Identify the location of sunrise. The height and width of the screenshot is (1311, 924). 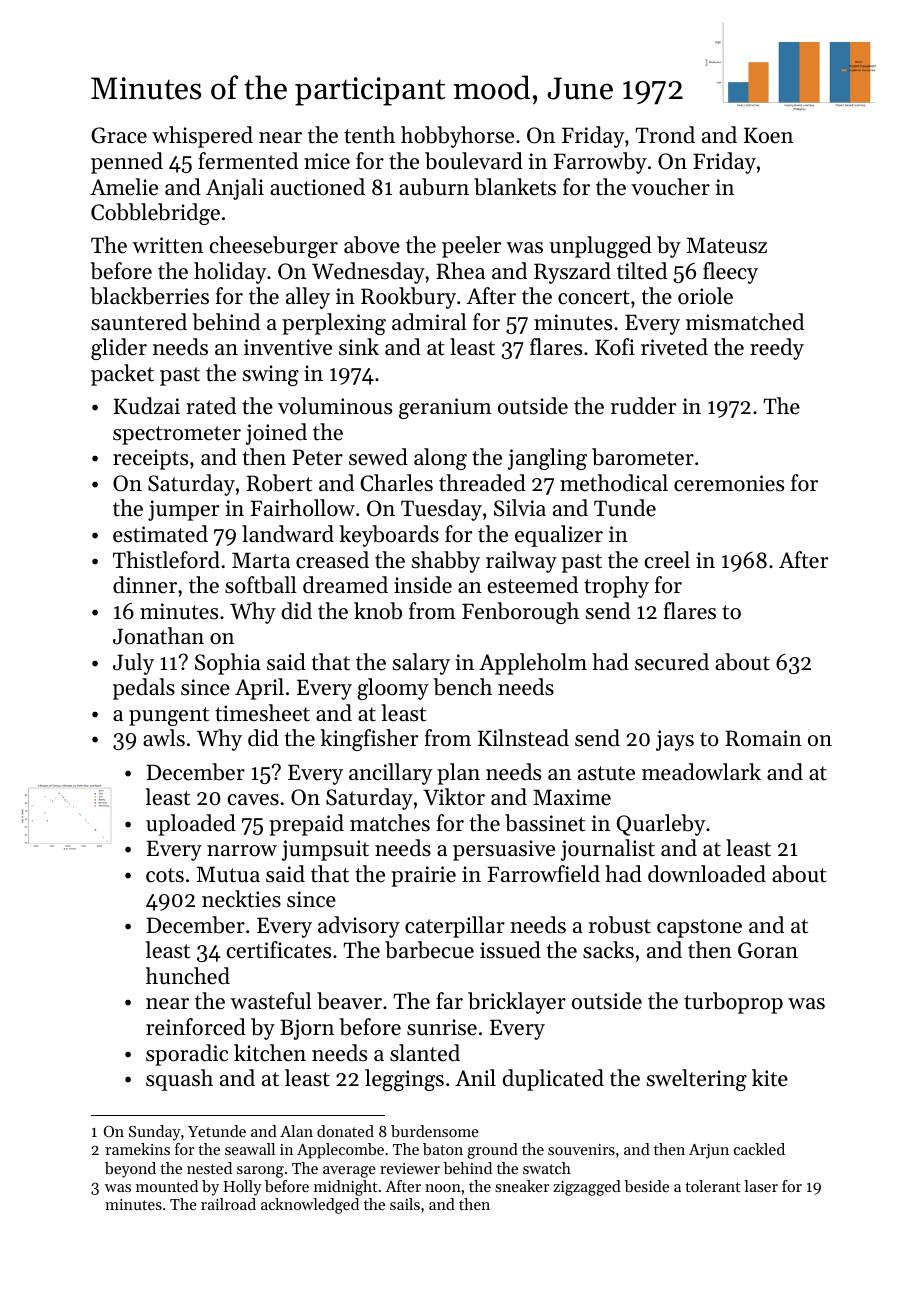
(442, 1027).
